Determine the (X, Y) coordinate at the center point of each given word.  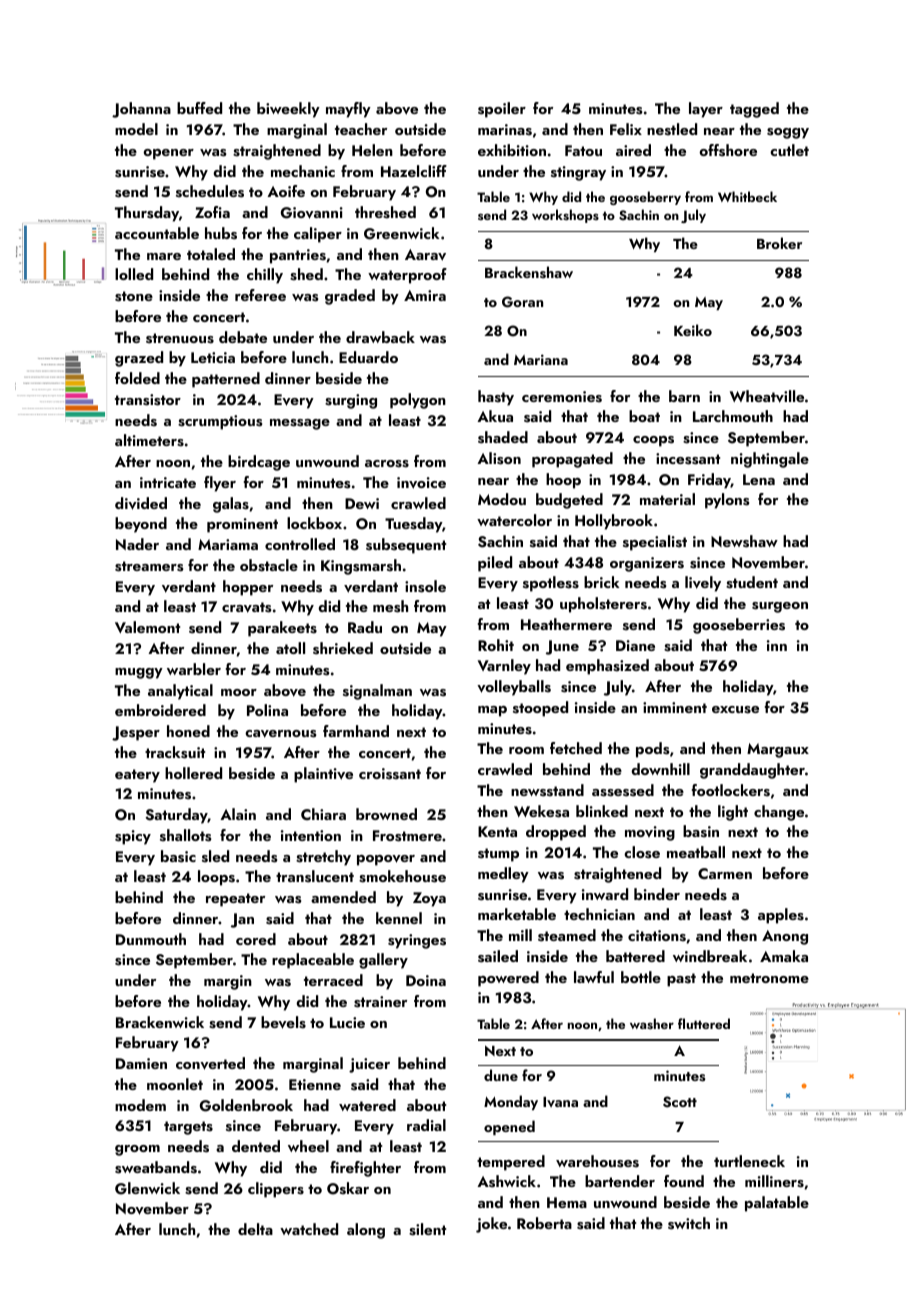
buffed (199, 108)
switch (689, 1223)
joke (491, 1225)
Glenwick (147, 1188)
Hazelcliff (414, 171)
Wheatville (767, 396)
